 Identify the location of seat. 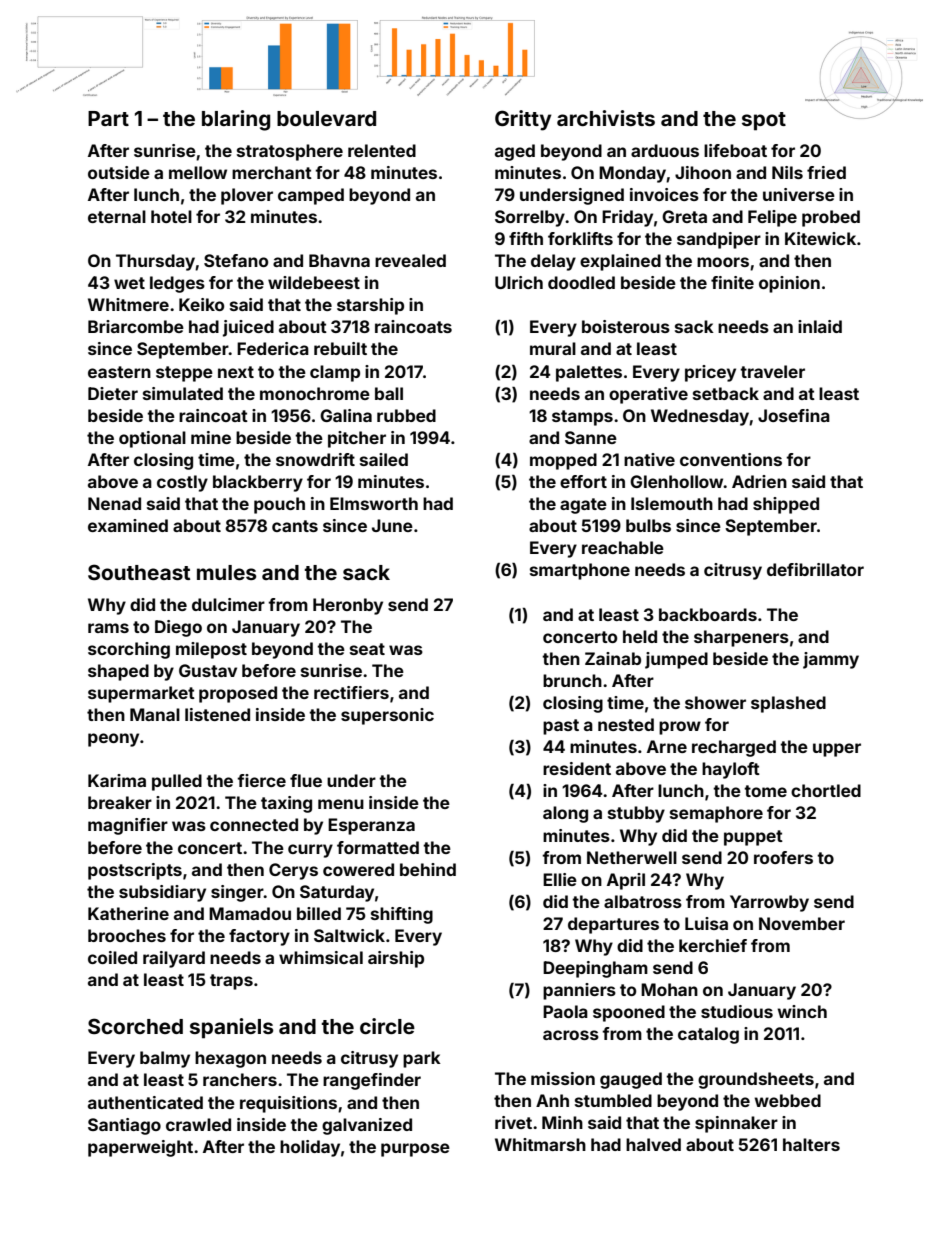
(367, 649).
